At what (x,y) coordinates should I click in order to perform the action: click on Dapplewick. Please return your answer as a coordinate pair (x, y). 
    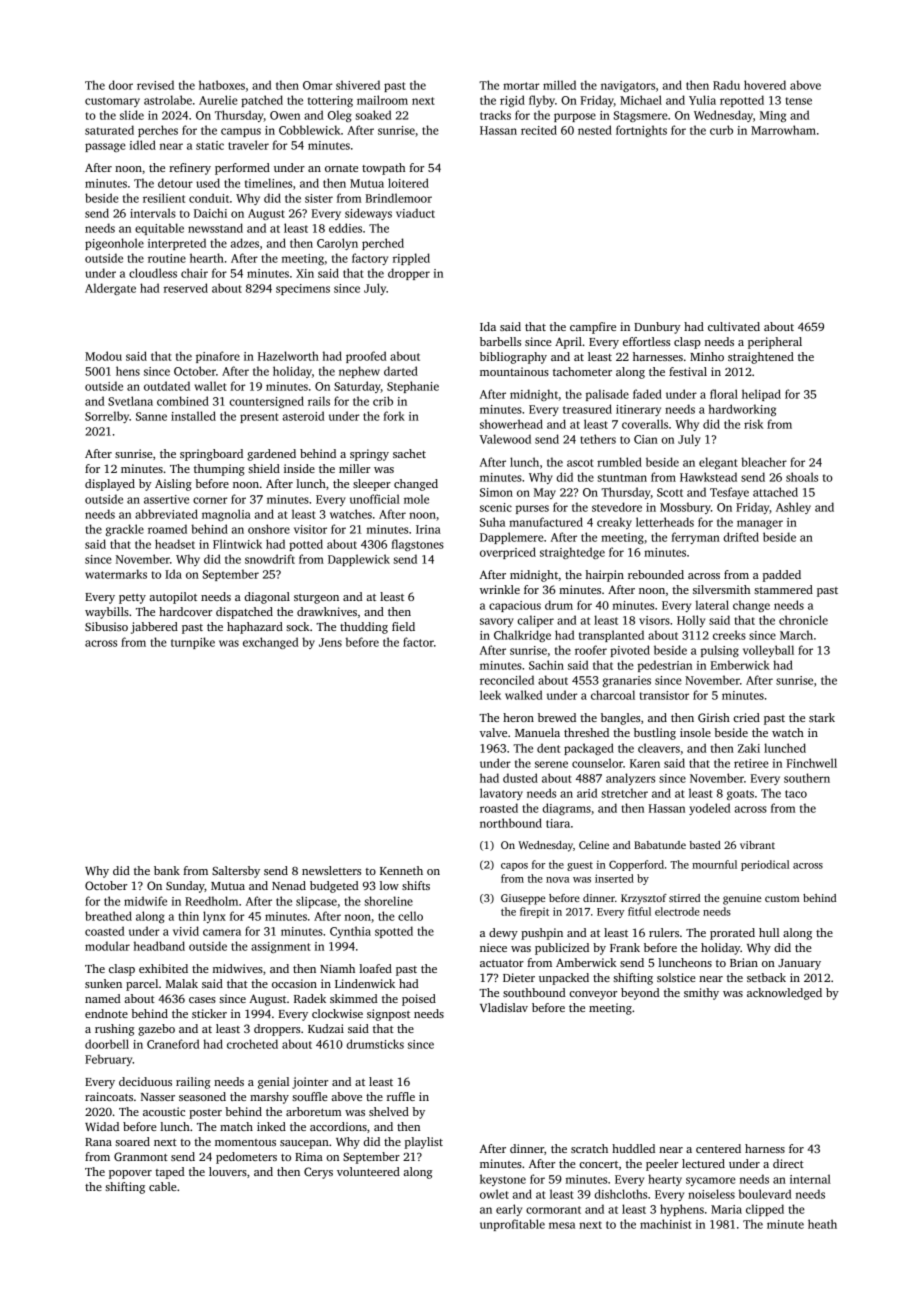
    Looking at the image, I should click on (359, 560).
